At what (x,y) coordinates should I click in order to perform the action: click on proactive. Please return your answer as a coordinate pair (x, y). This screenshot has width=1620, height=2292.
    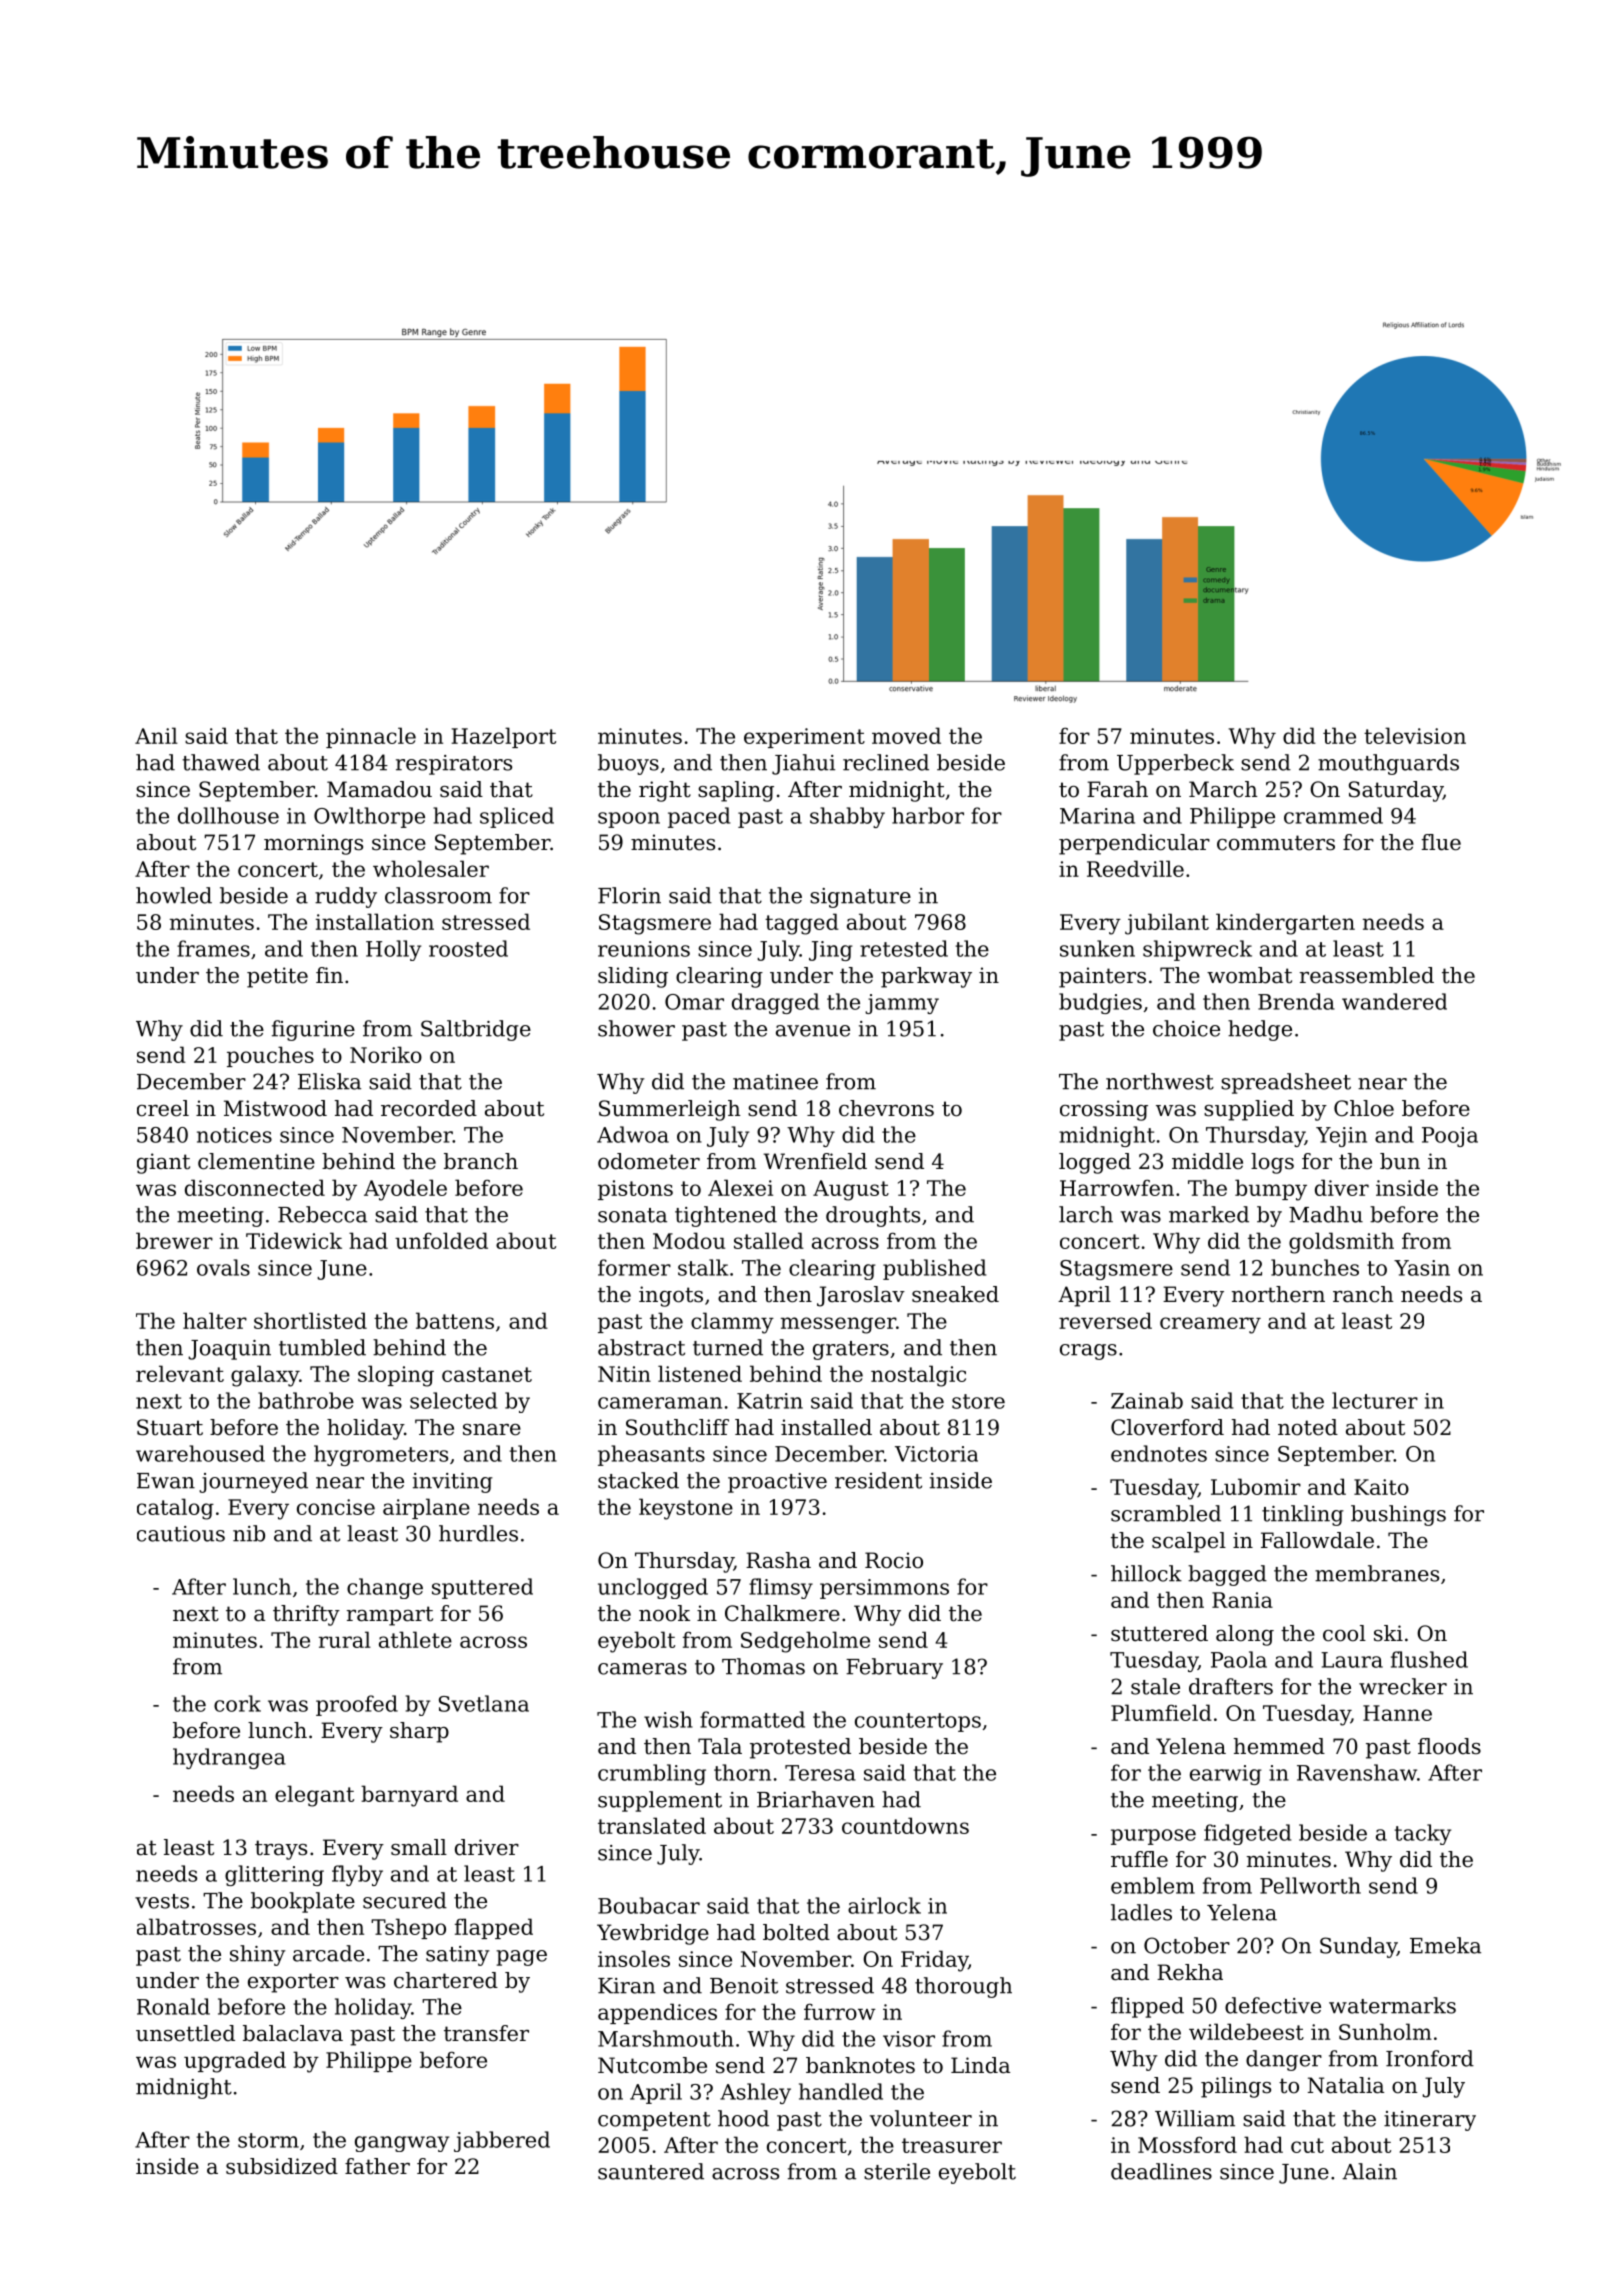
    Looking at the image, I should click on (777, 1483).
